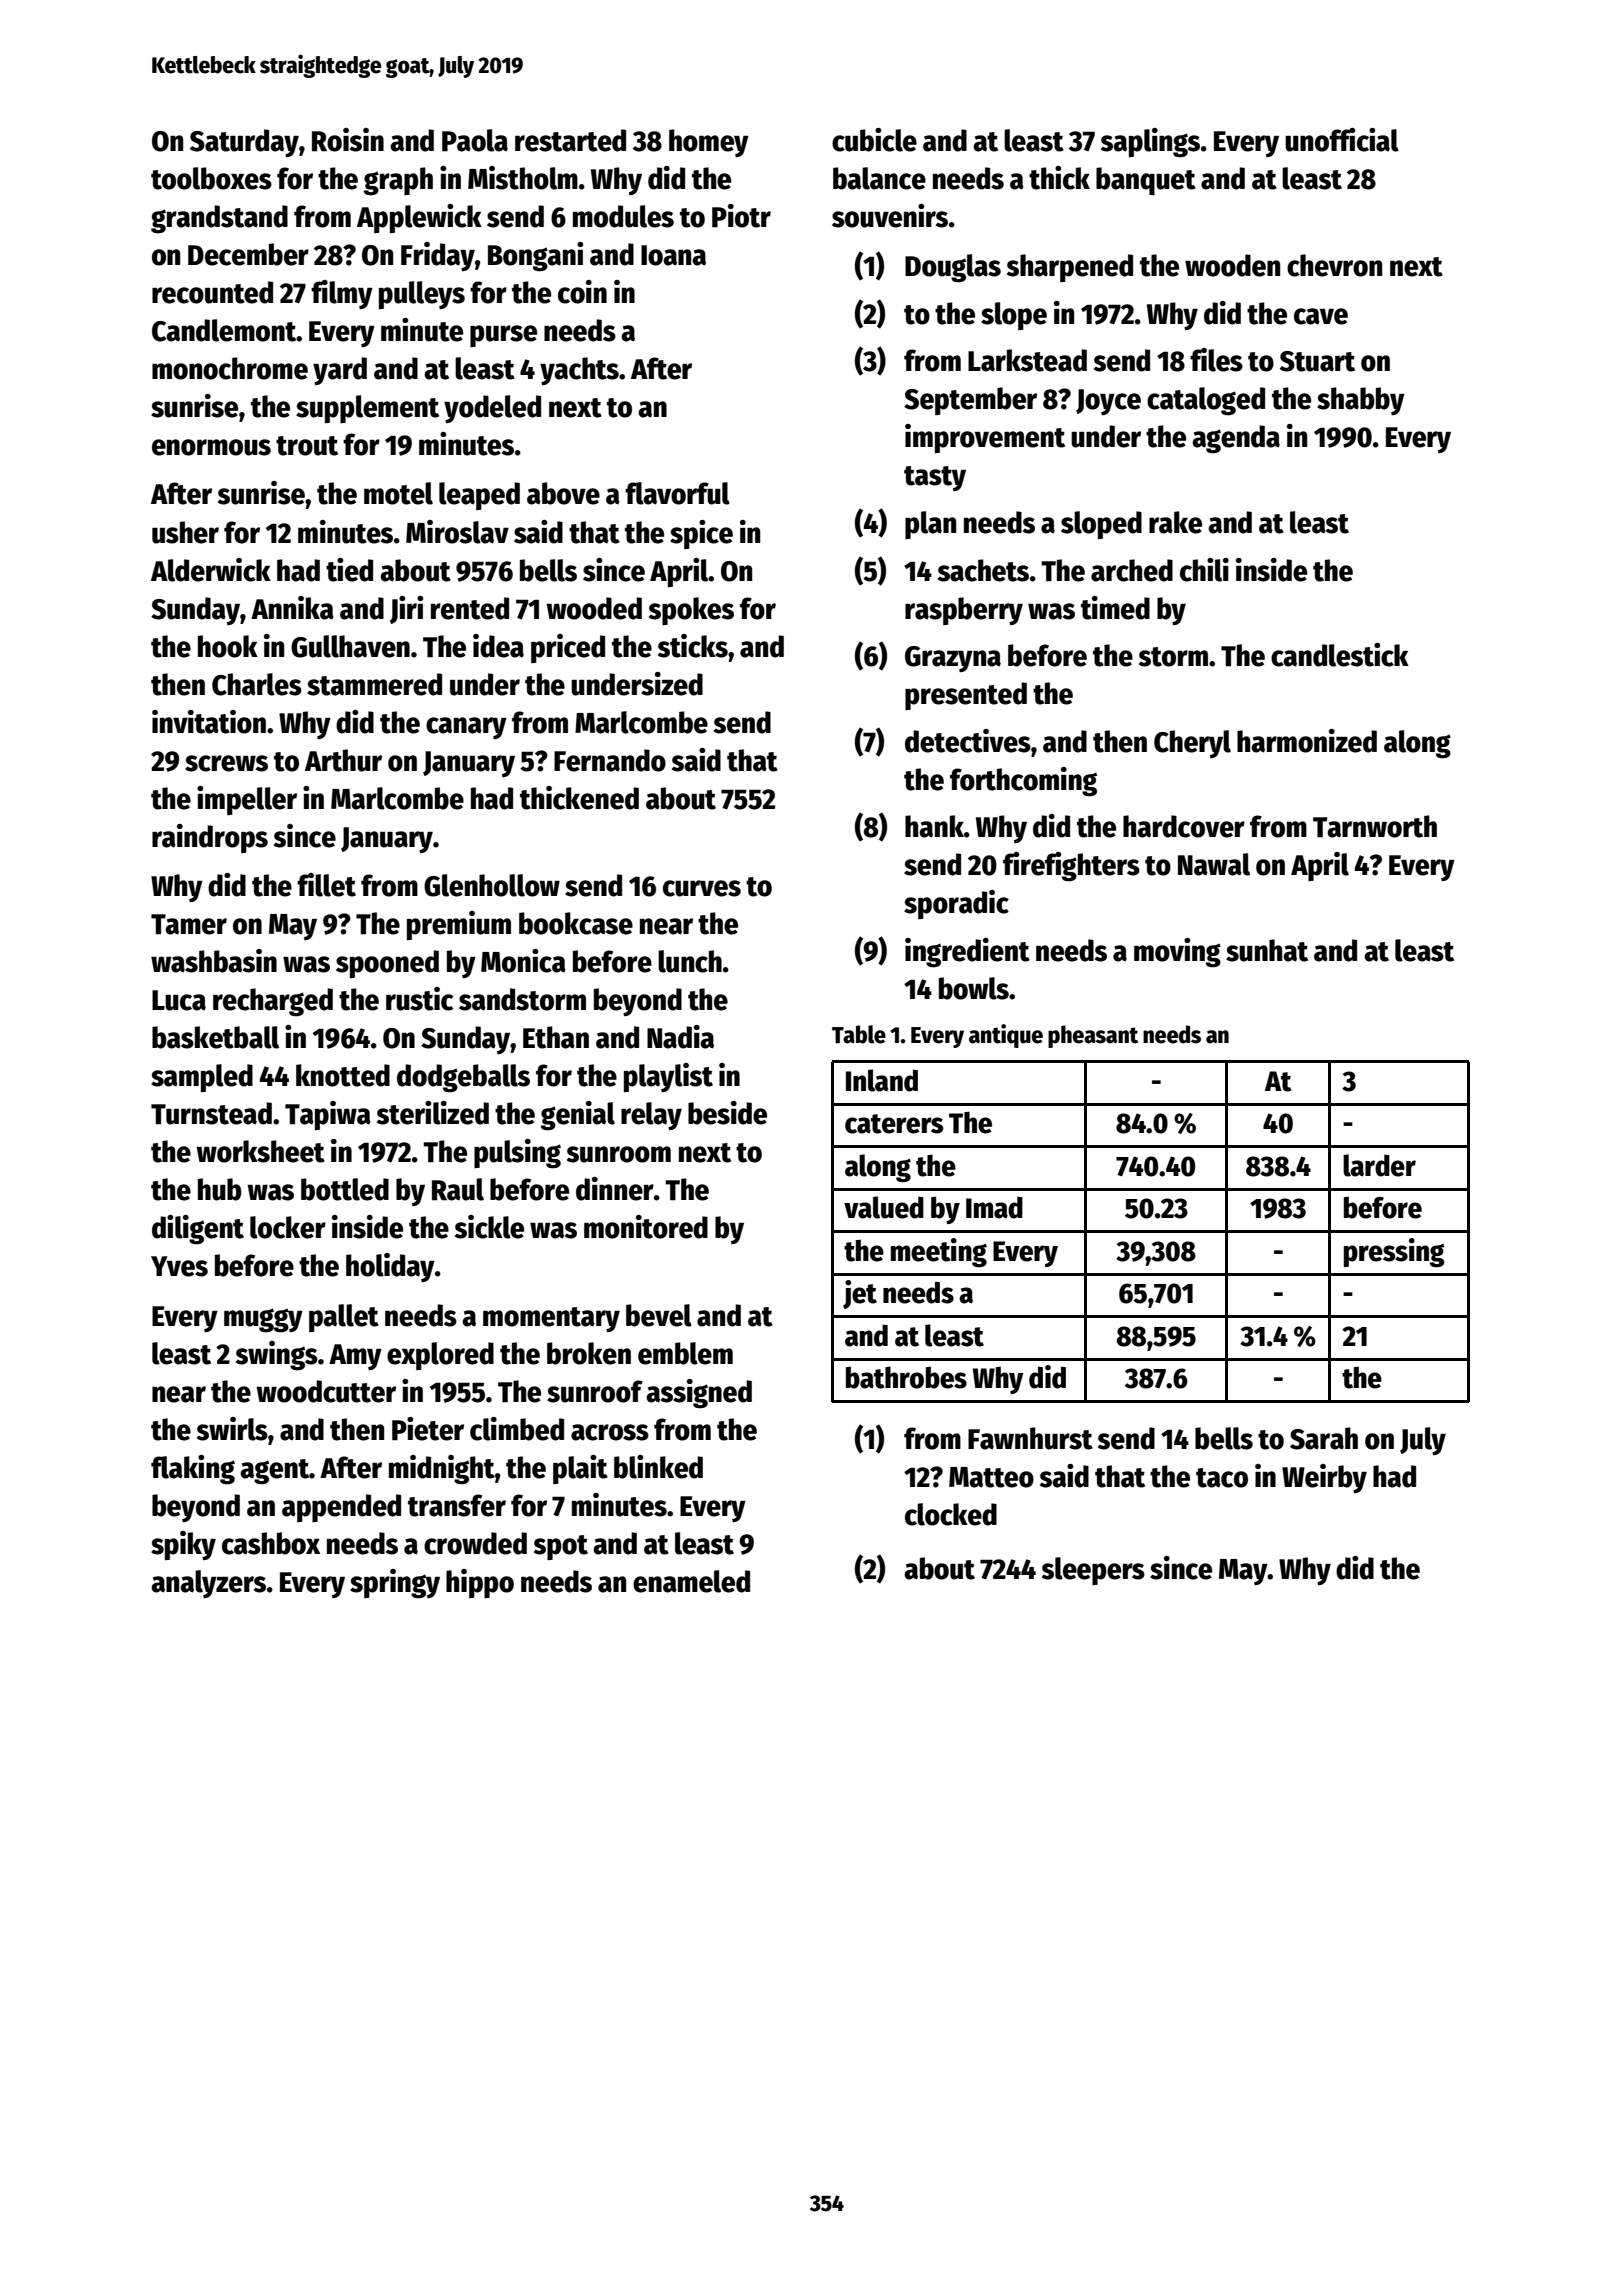 This screenshot has height=2292, width=1620. Describe the element at coordinates (1324, 1478) in the screenshot. I see `Weirby` at that location.
